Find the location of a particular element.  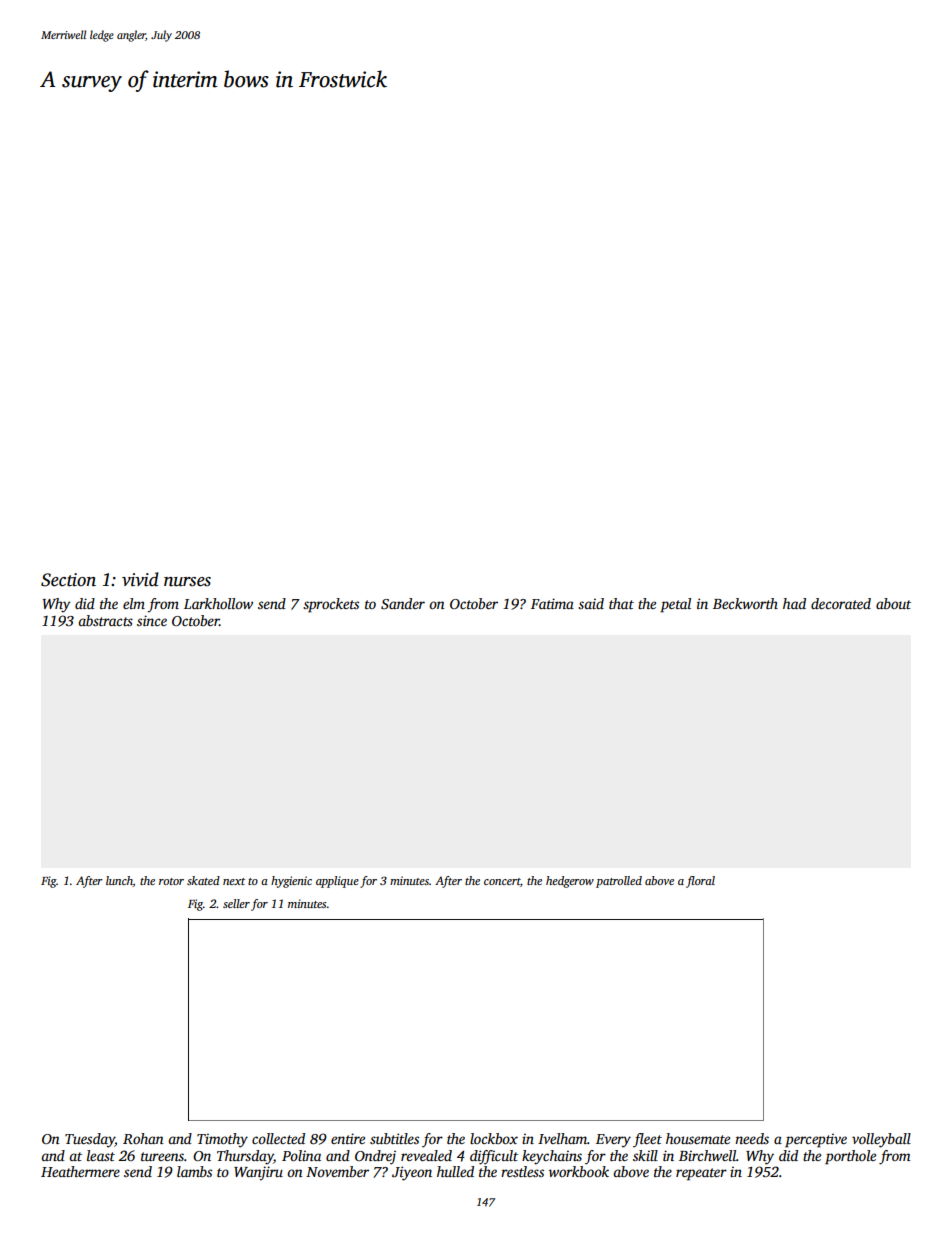

concert is located at coordinates (502, 881).
